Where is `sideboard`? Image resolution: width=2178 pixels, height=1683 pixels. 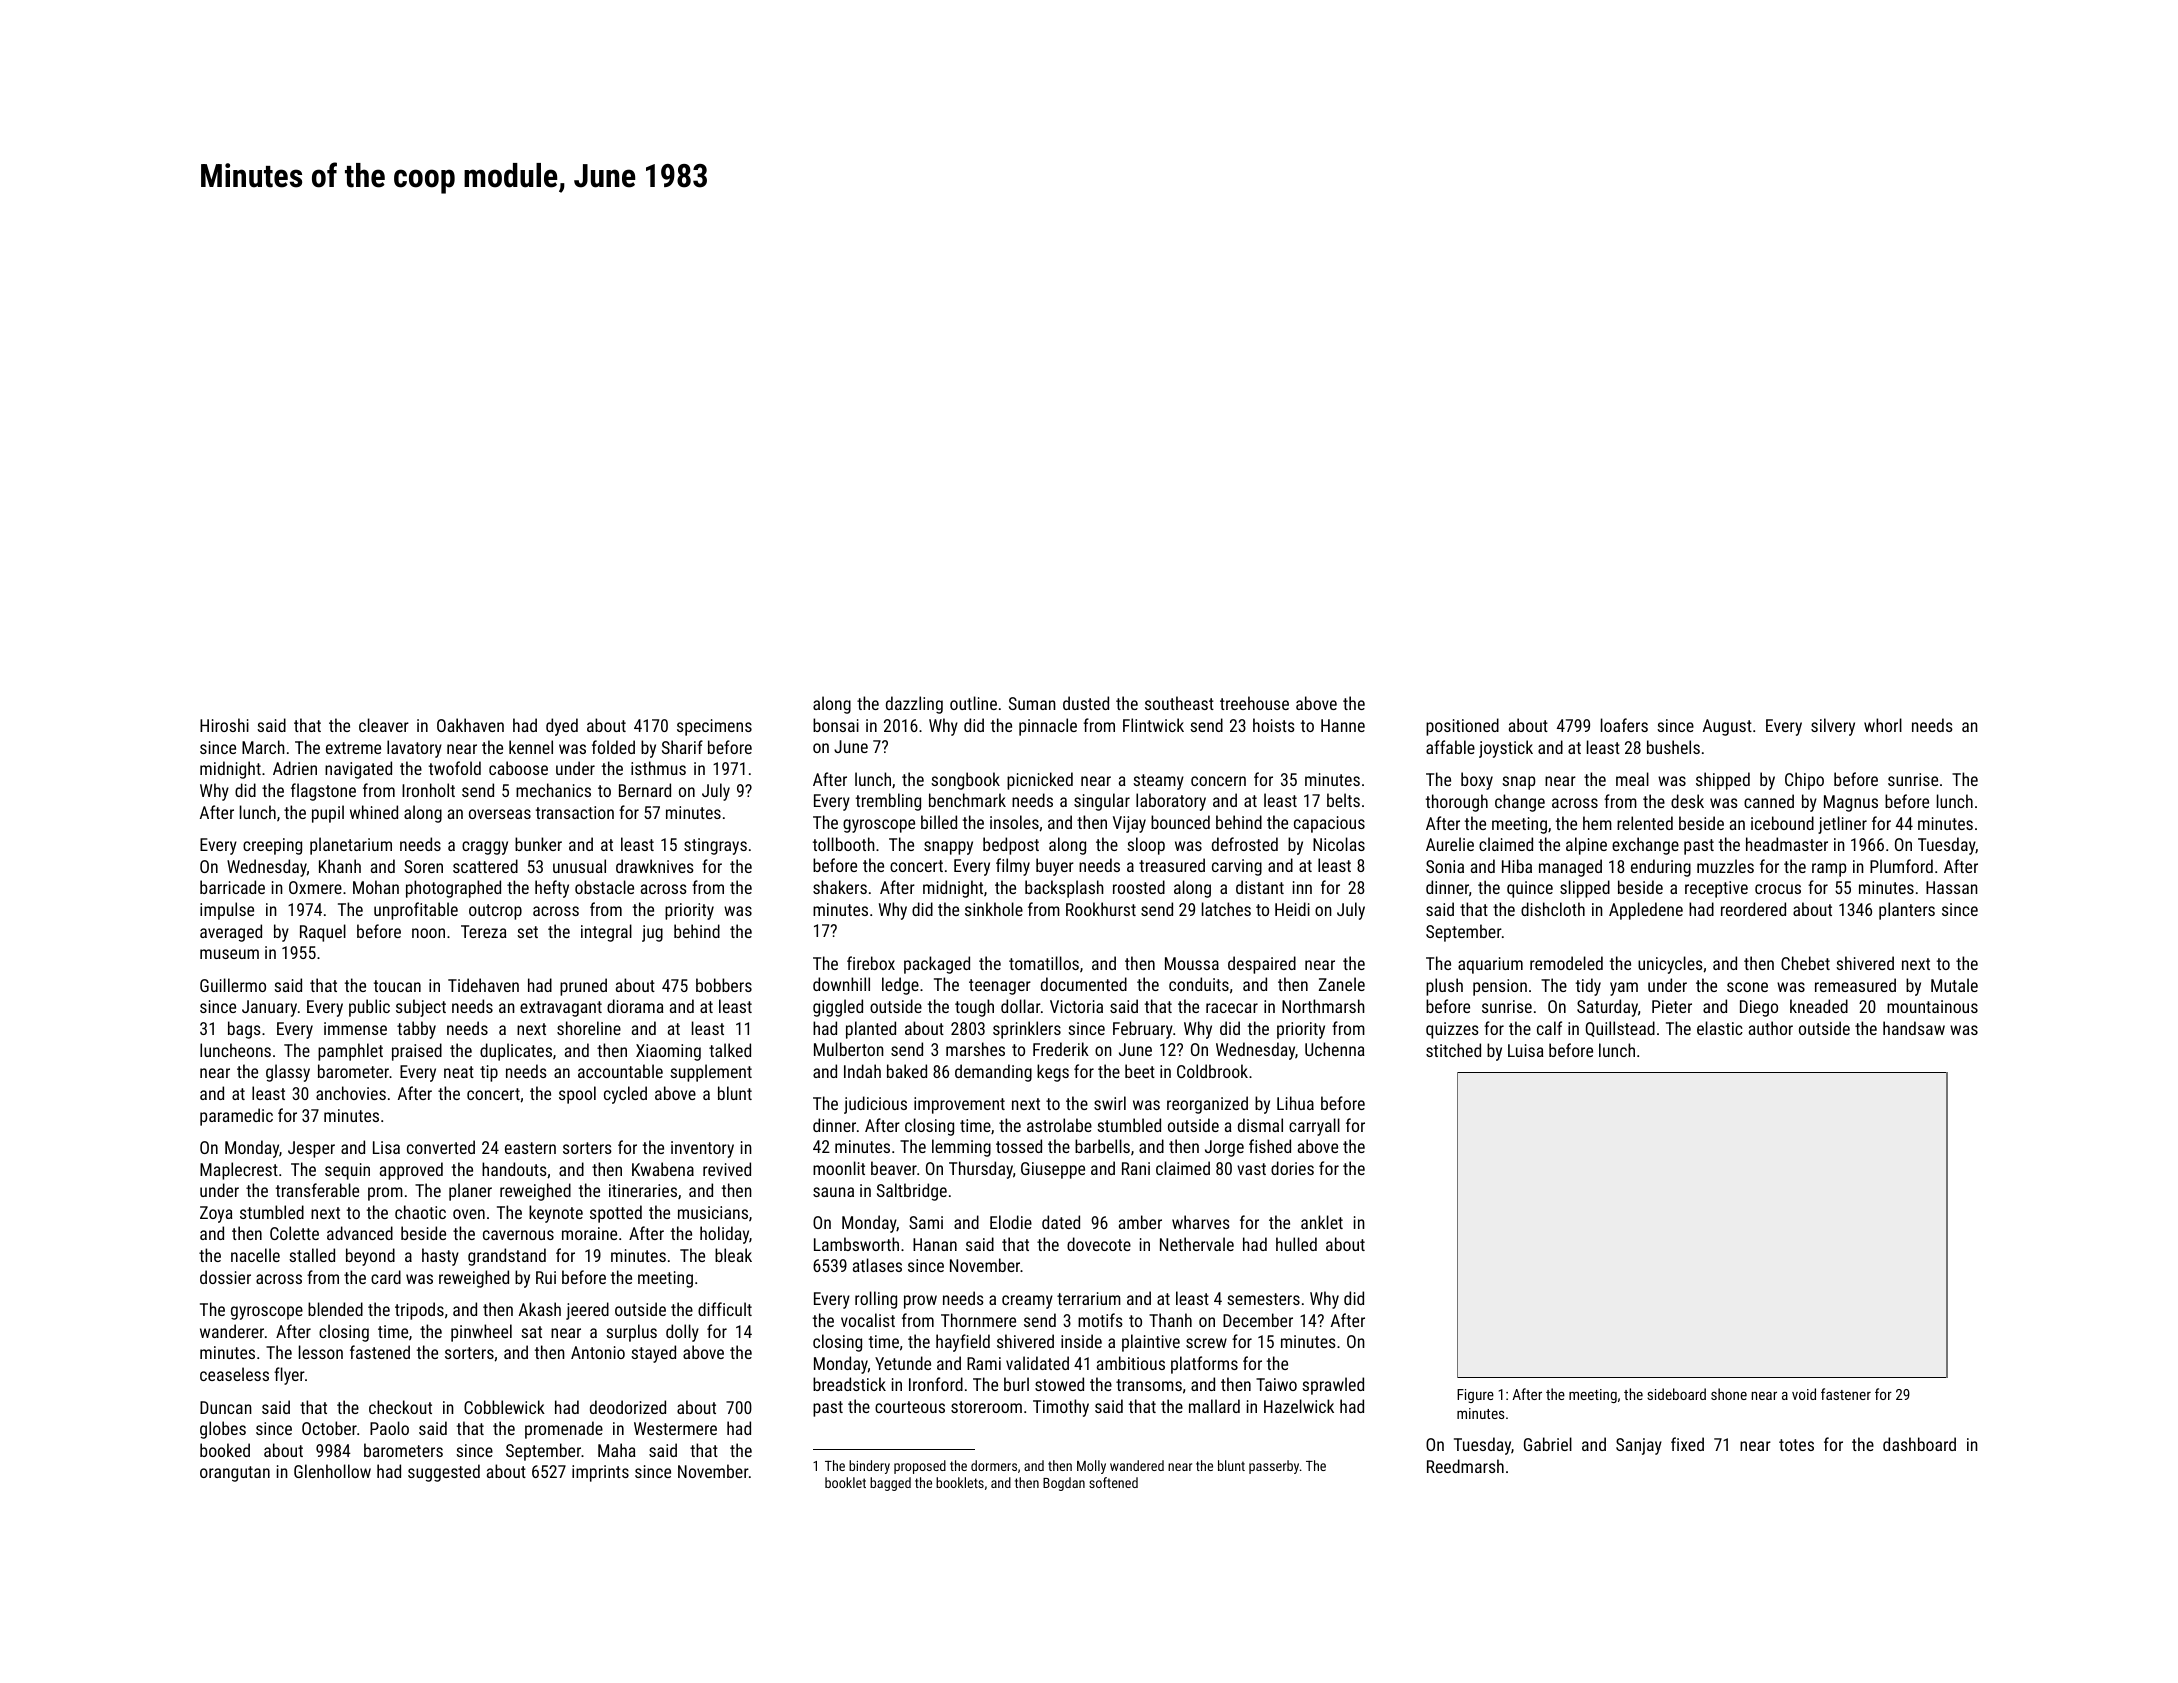
sideboard is located at coordinates (1676, 1394).
